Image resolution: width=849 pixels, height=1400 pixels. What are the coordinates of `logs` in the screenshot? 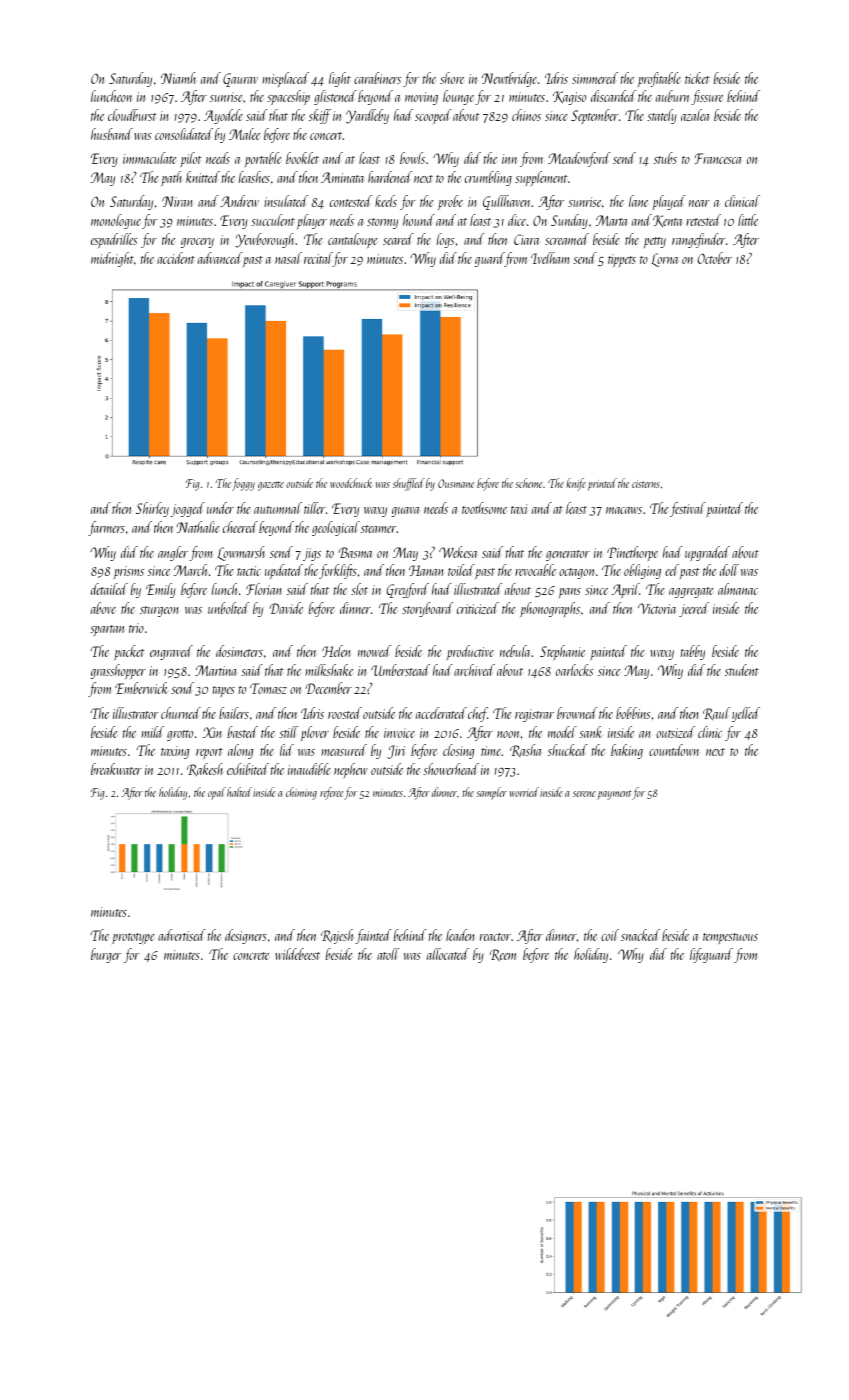 It's located at (446, 240).
